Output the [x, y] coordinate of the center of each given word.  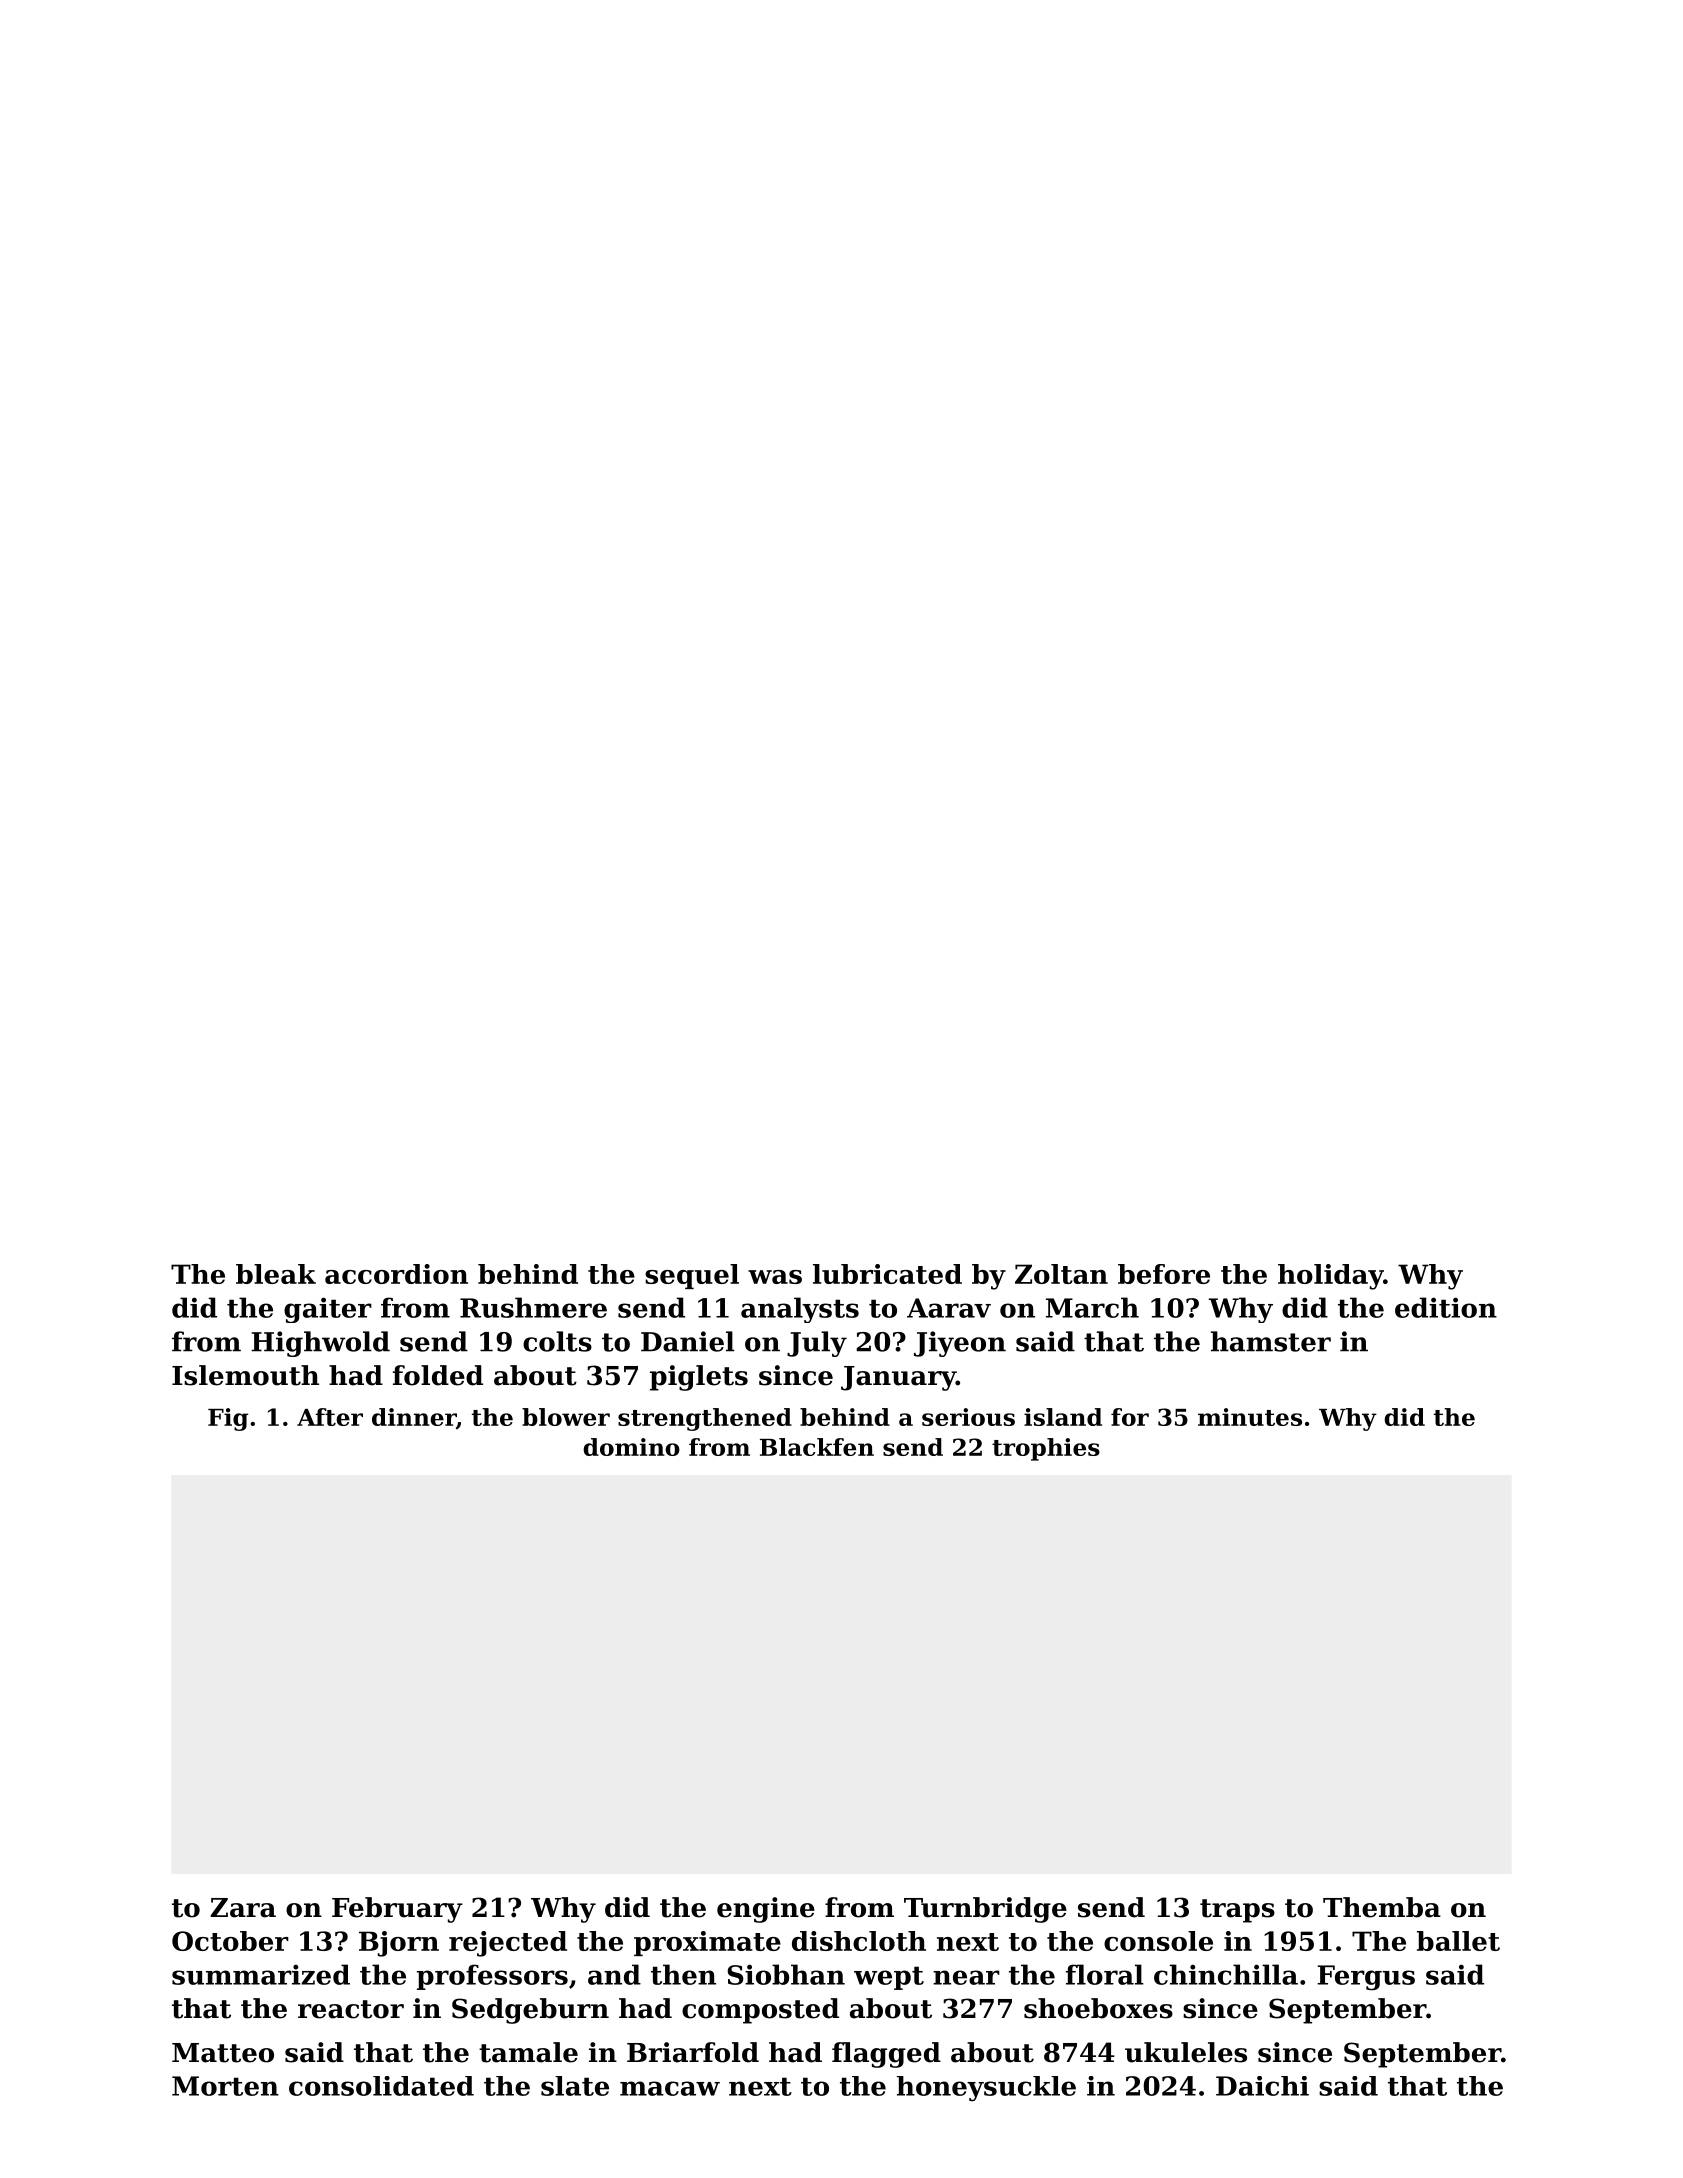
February [397, 1910]
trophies [1046, 1449]
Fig [228, 1419]
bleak [276, 1274]
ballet [1458, 1941]
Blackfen [817, 1447]
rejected [508, 1944]
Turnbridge [985, 1910]
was [775, 1277]
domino [631, 1447]
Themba [1382, 1907]
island [1063, 1417]
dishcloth [859, 1941]
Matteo [223, 2053]
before [1164, 1274]
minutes [1250, 1417]
